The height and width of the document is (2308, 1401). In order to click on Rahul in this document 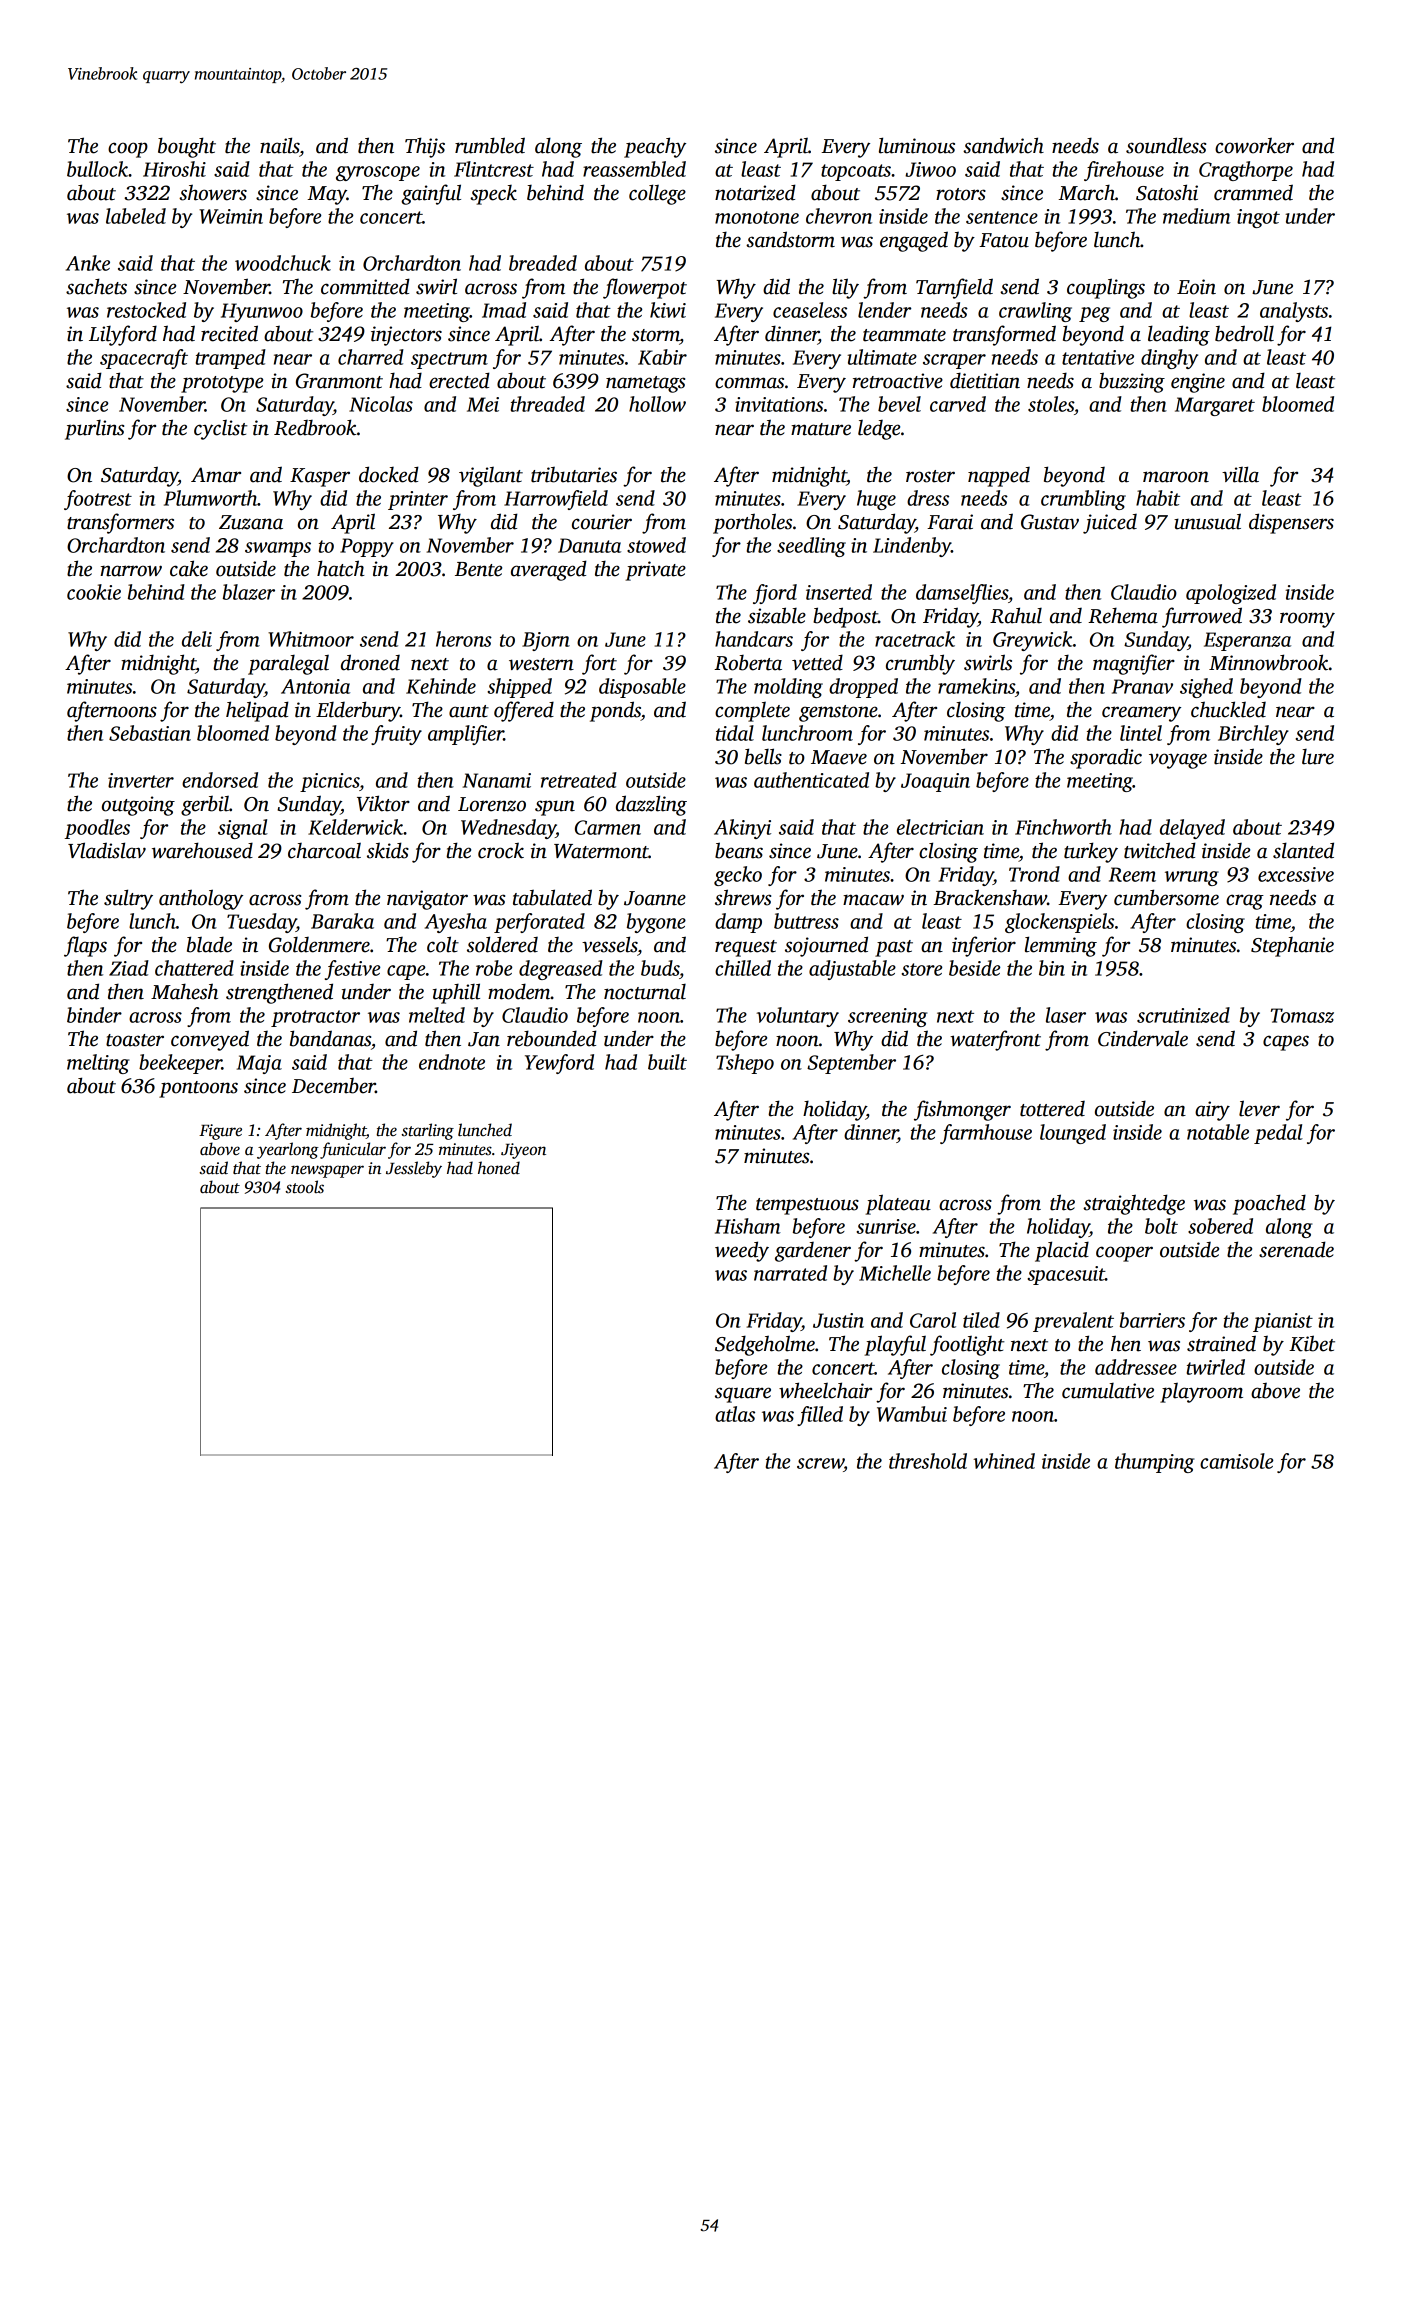, I will do `click(1016, 615)`.
